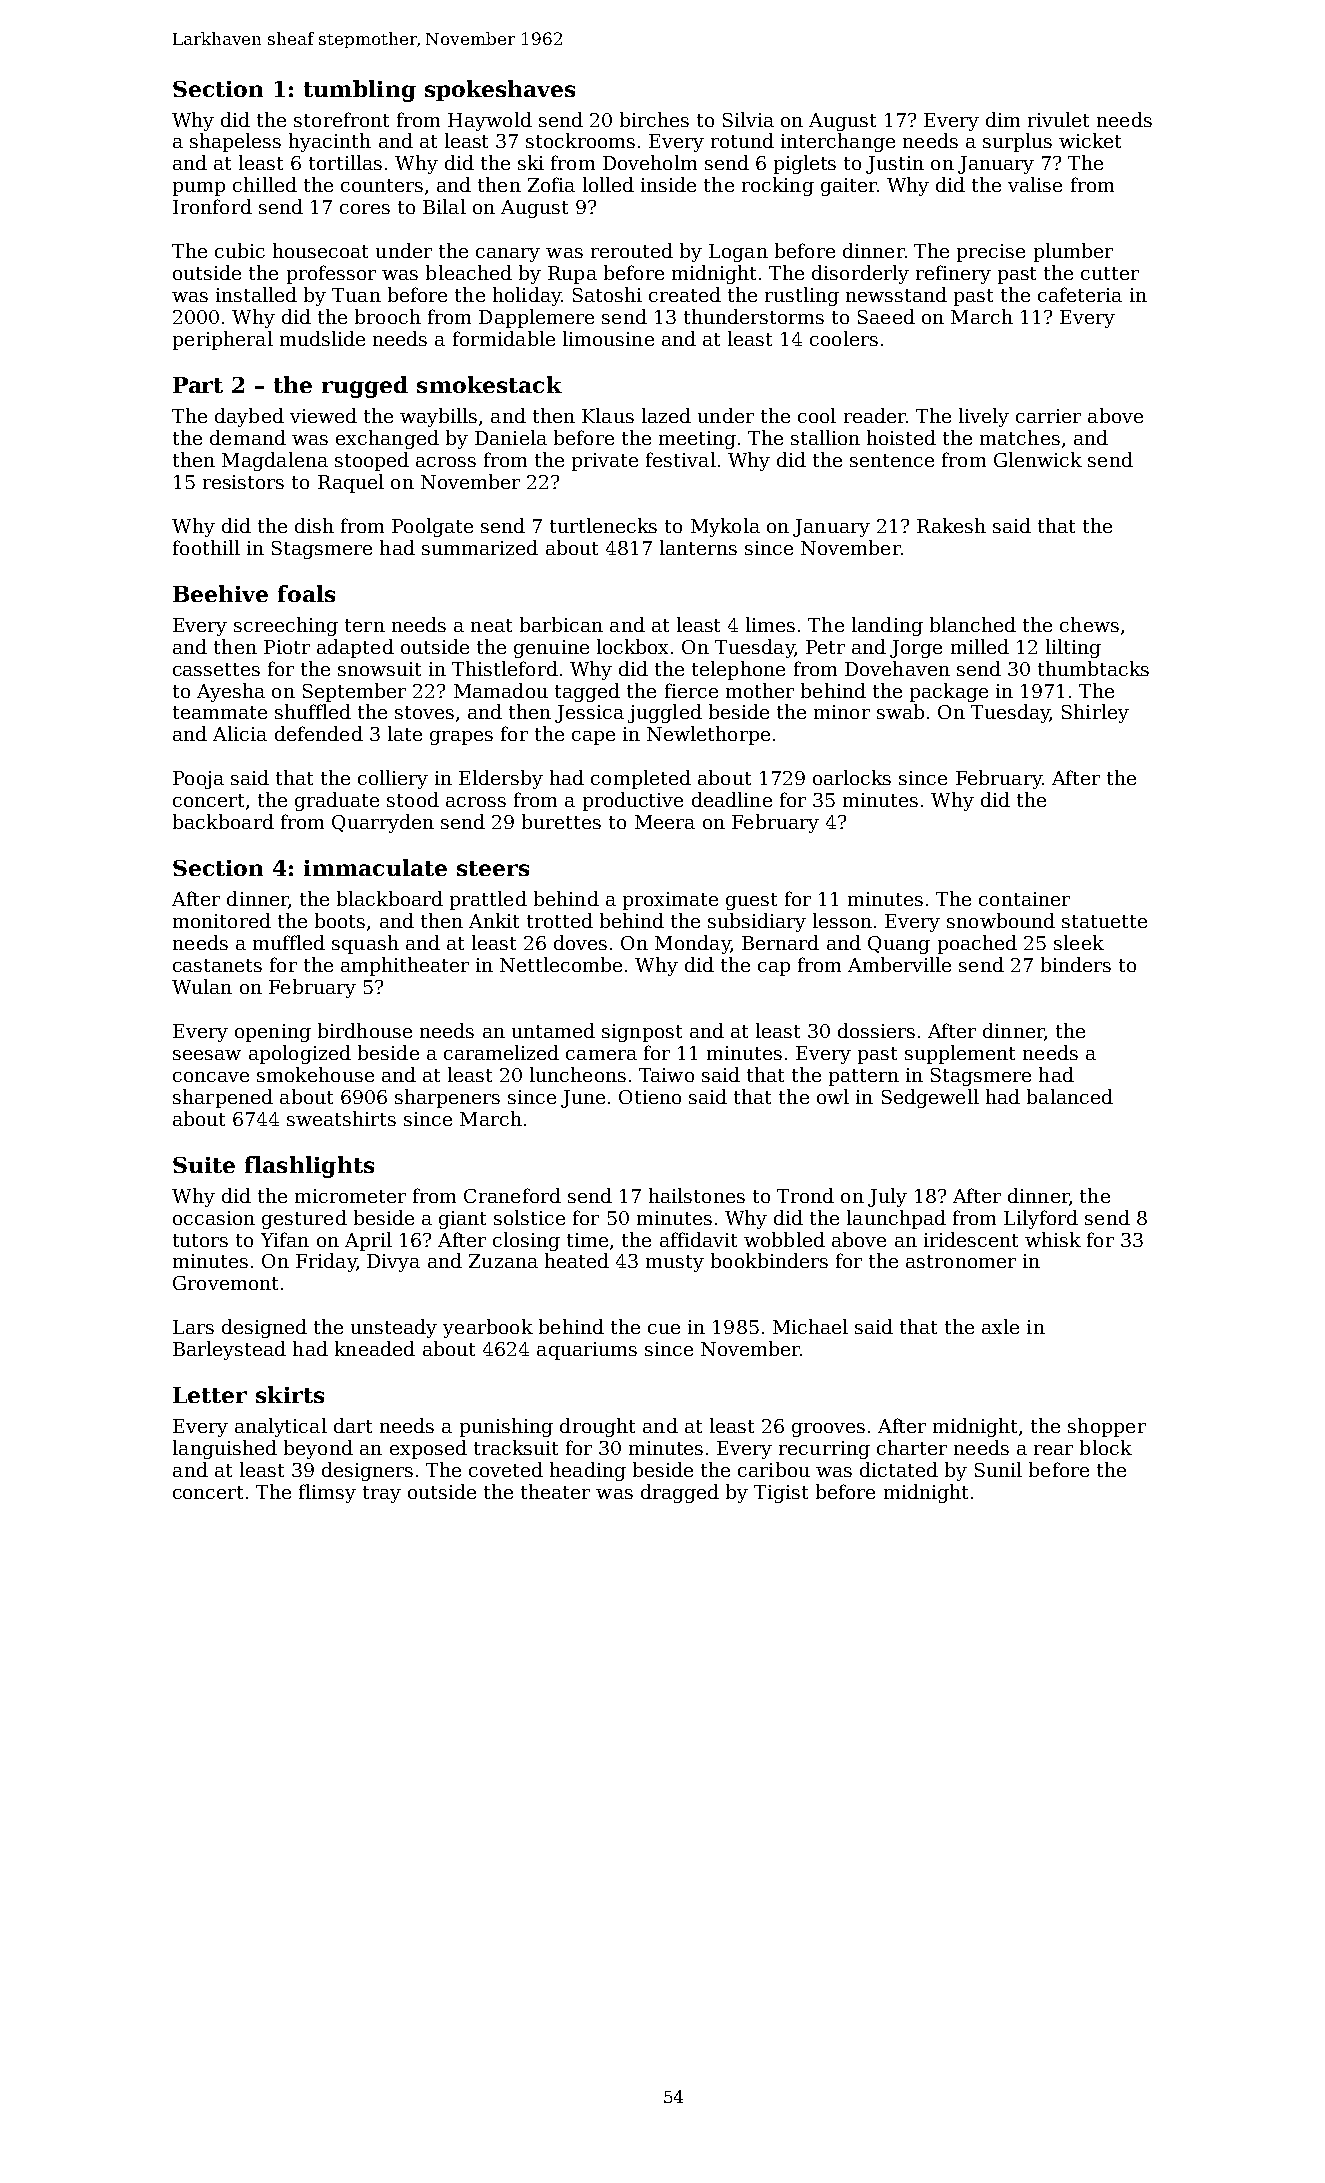  I want to click on tray, so click(382, 1494).
